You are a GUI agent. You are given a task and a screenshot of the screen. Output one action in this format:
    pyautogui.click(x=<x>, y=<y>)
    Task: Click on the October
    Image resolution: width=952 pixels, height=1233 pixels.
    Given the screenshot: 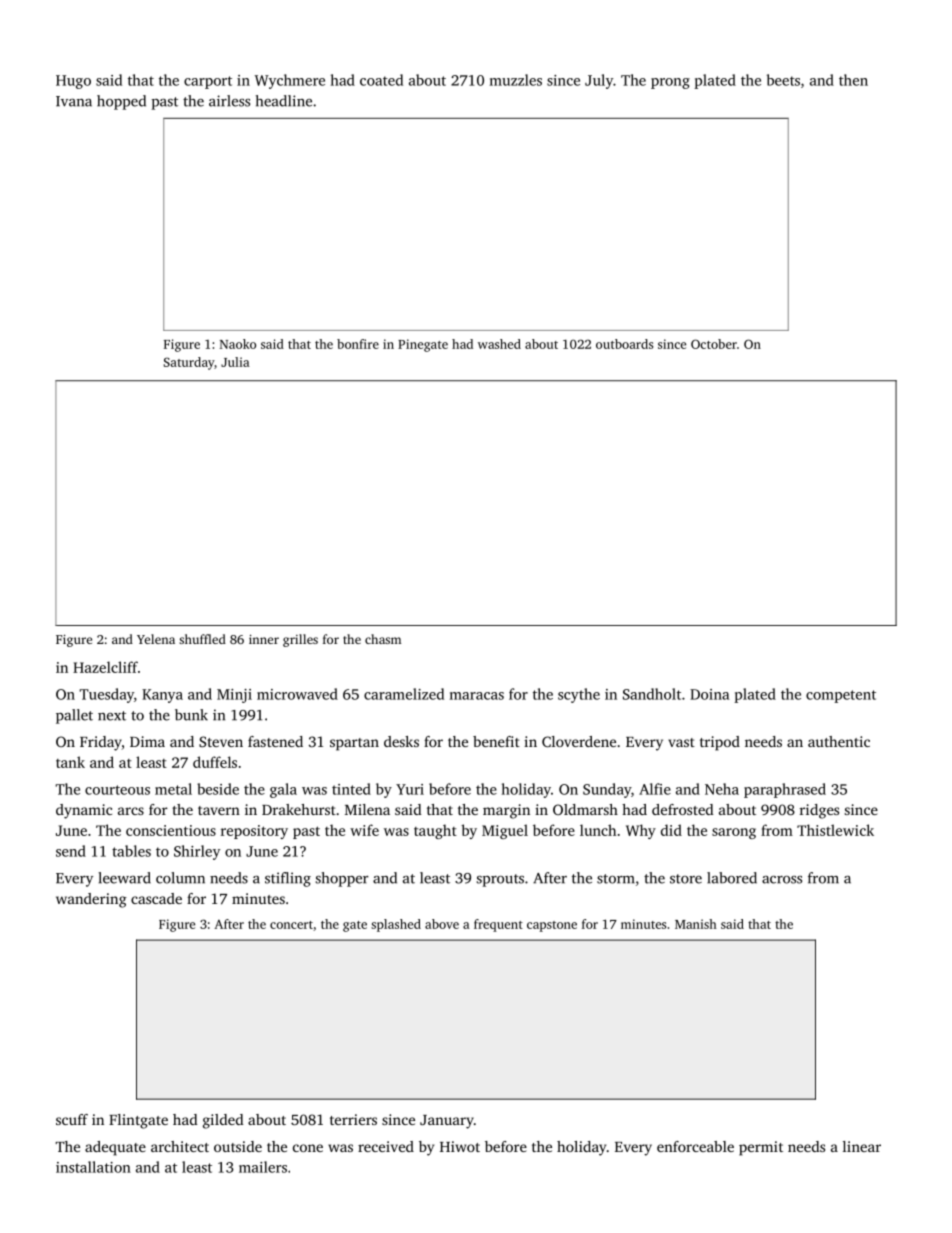 What is the action you would take?
    pyautogui.click(x=714, y=344)
